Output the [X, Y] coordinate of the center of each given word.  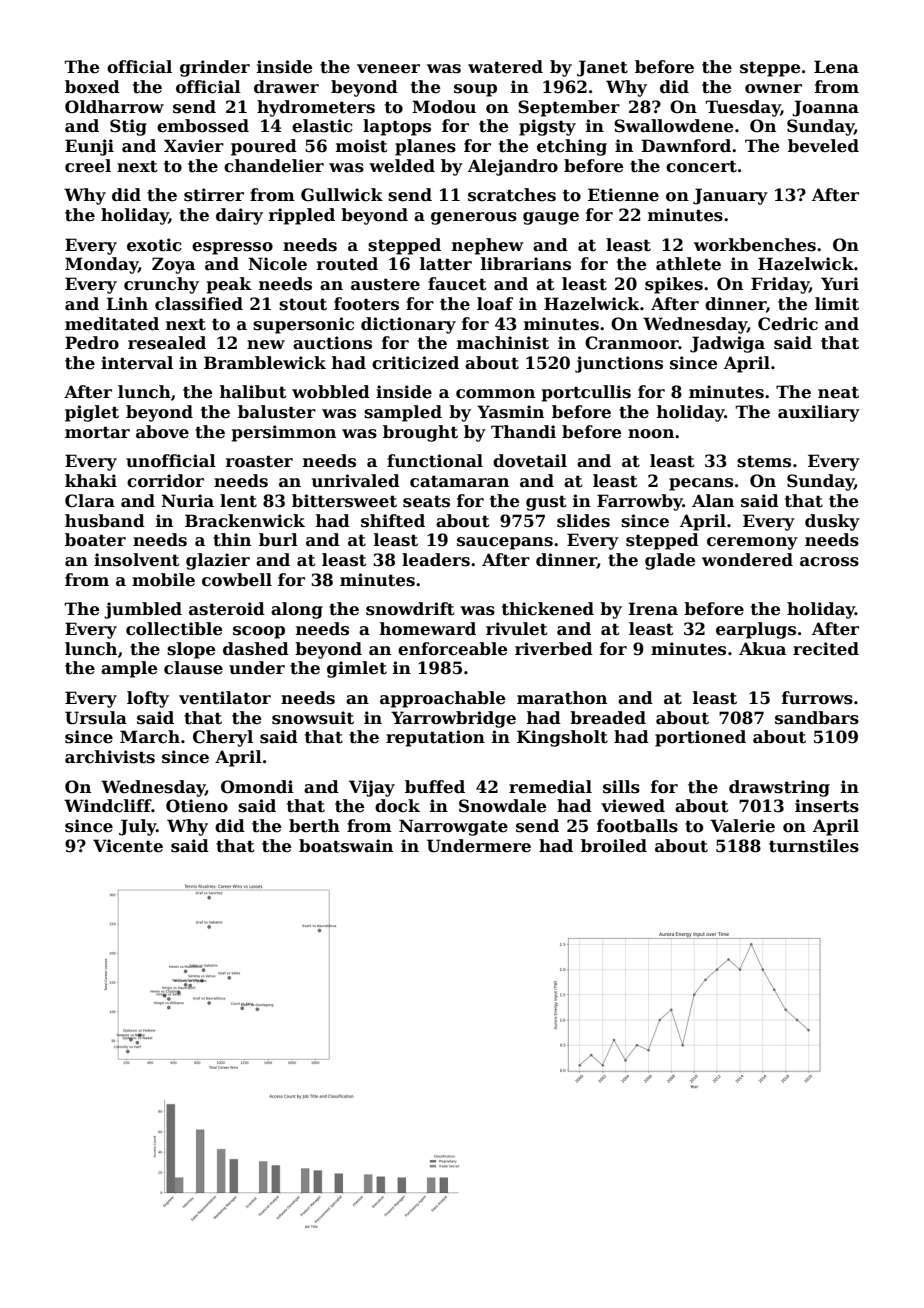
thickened [548, 609]
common [495, 394]
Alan [713, 500]
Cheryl [223, 738]
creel [88, 166]
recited [826, 649]
